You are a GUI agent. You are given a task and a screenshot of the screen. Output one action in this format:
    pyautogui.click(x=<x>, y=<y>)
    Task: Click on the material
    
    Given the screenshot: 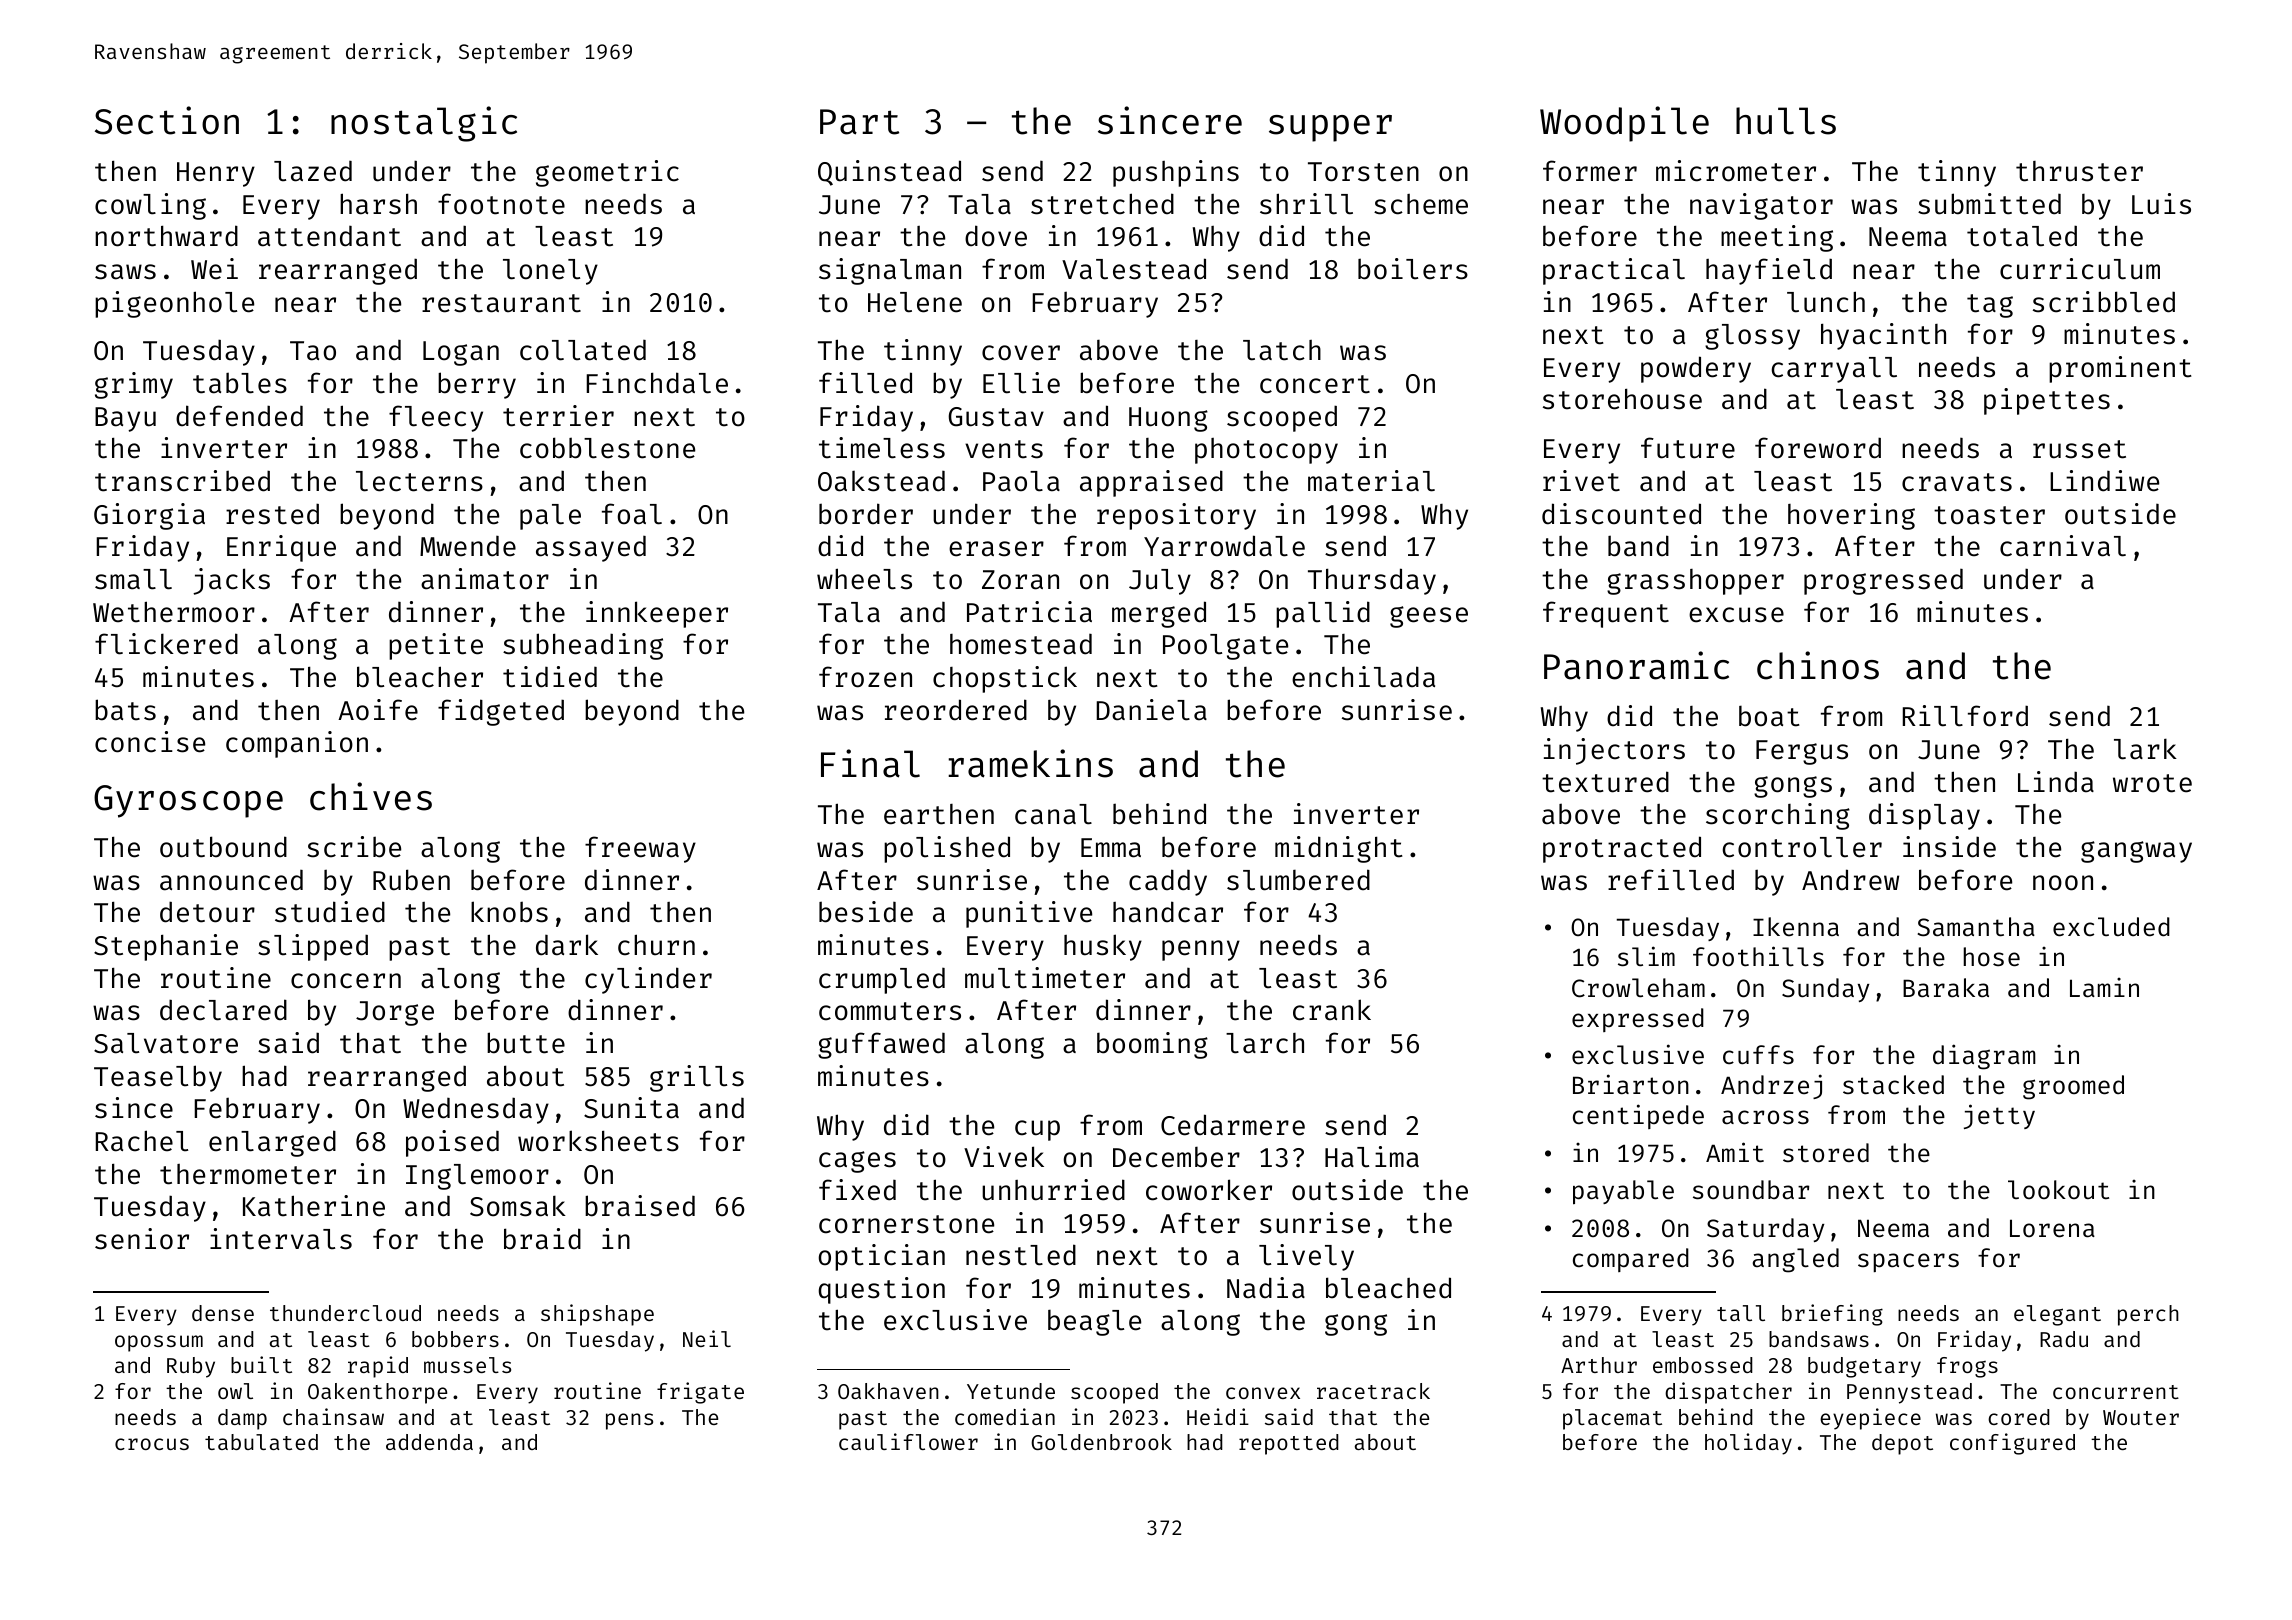 What is the action you would take?
    pyautogui.click(x=1371, y=481)
